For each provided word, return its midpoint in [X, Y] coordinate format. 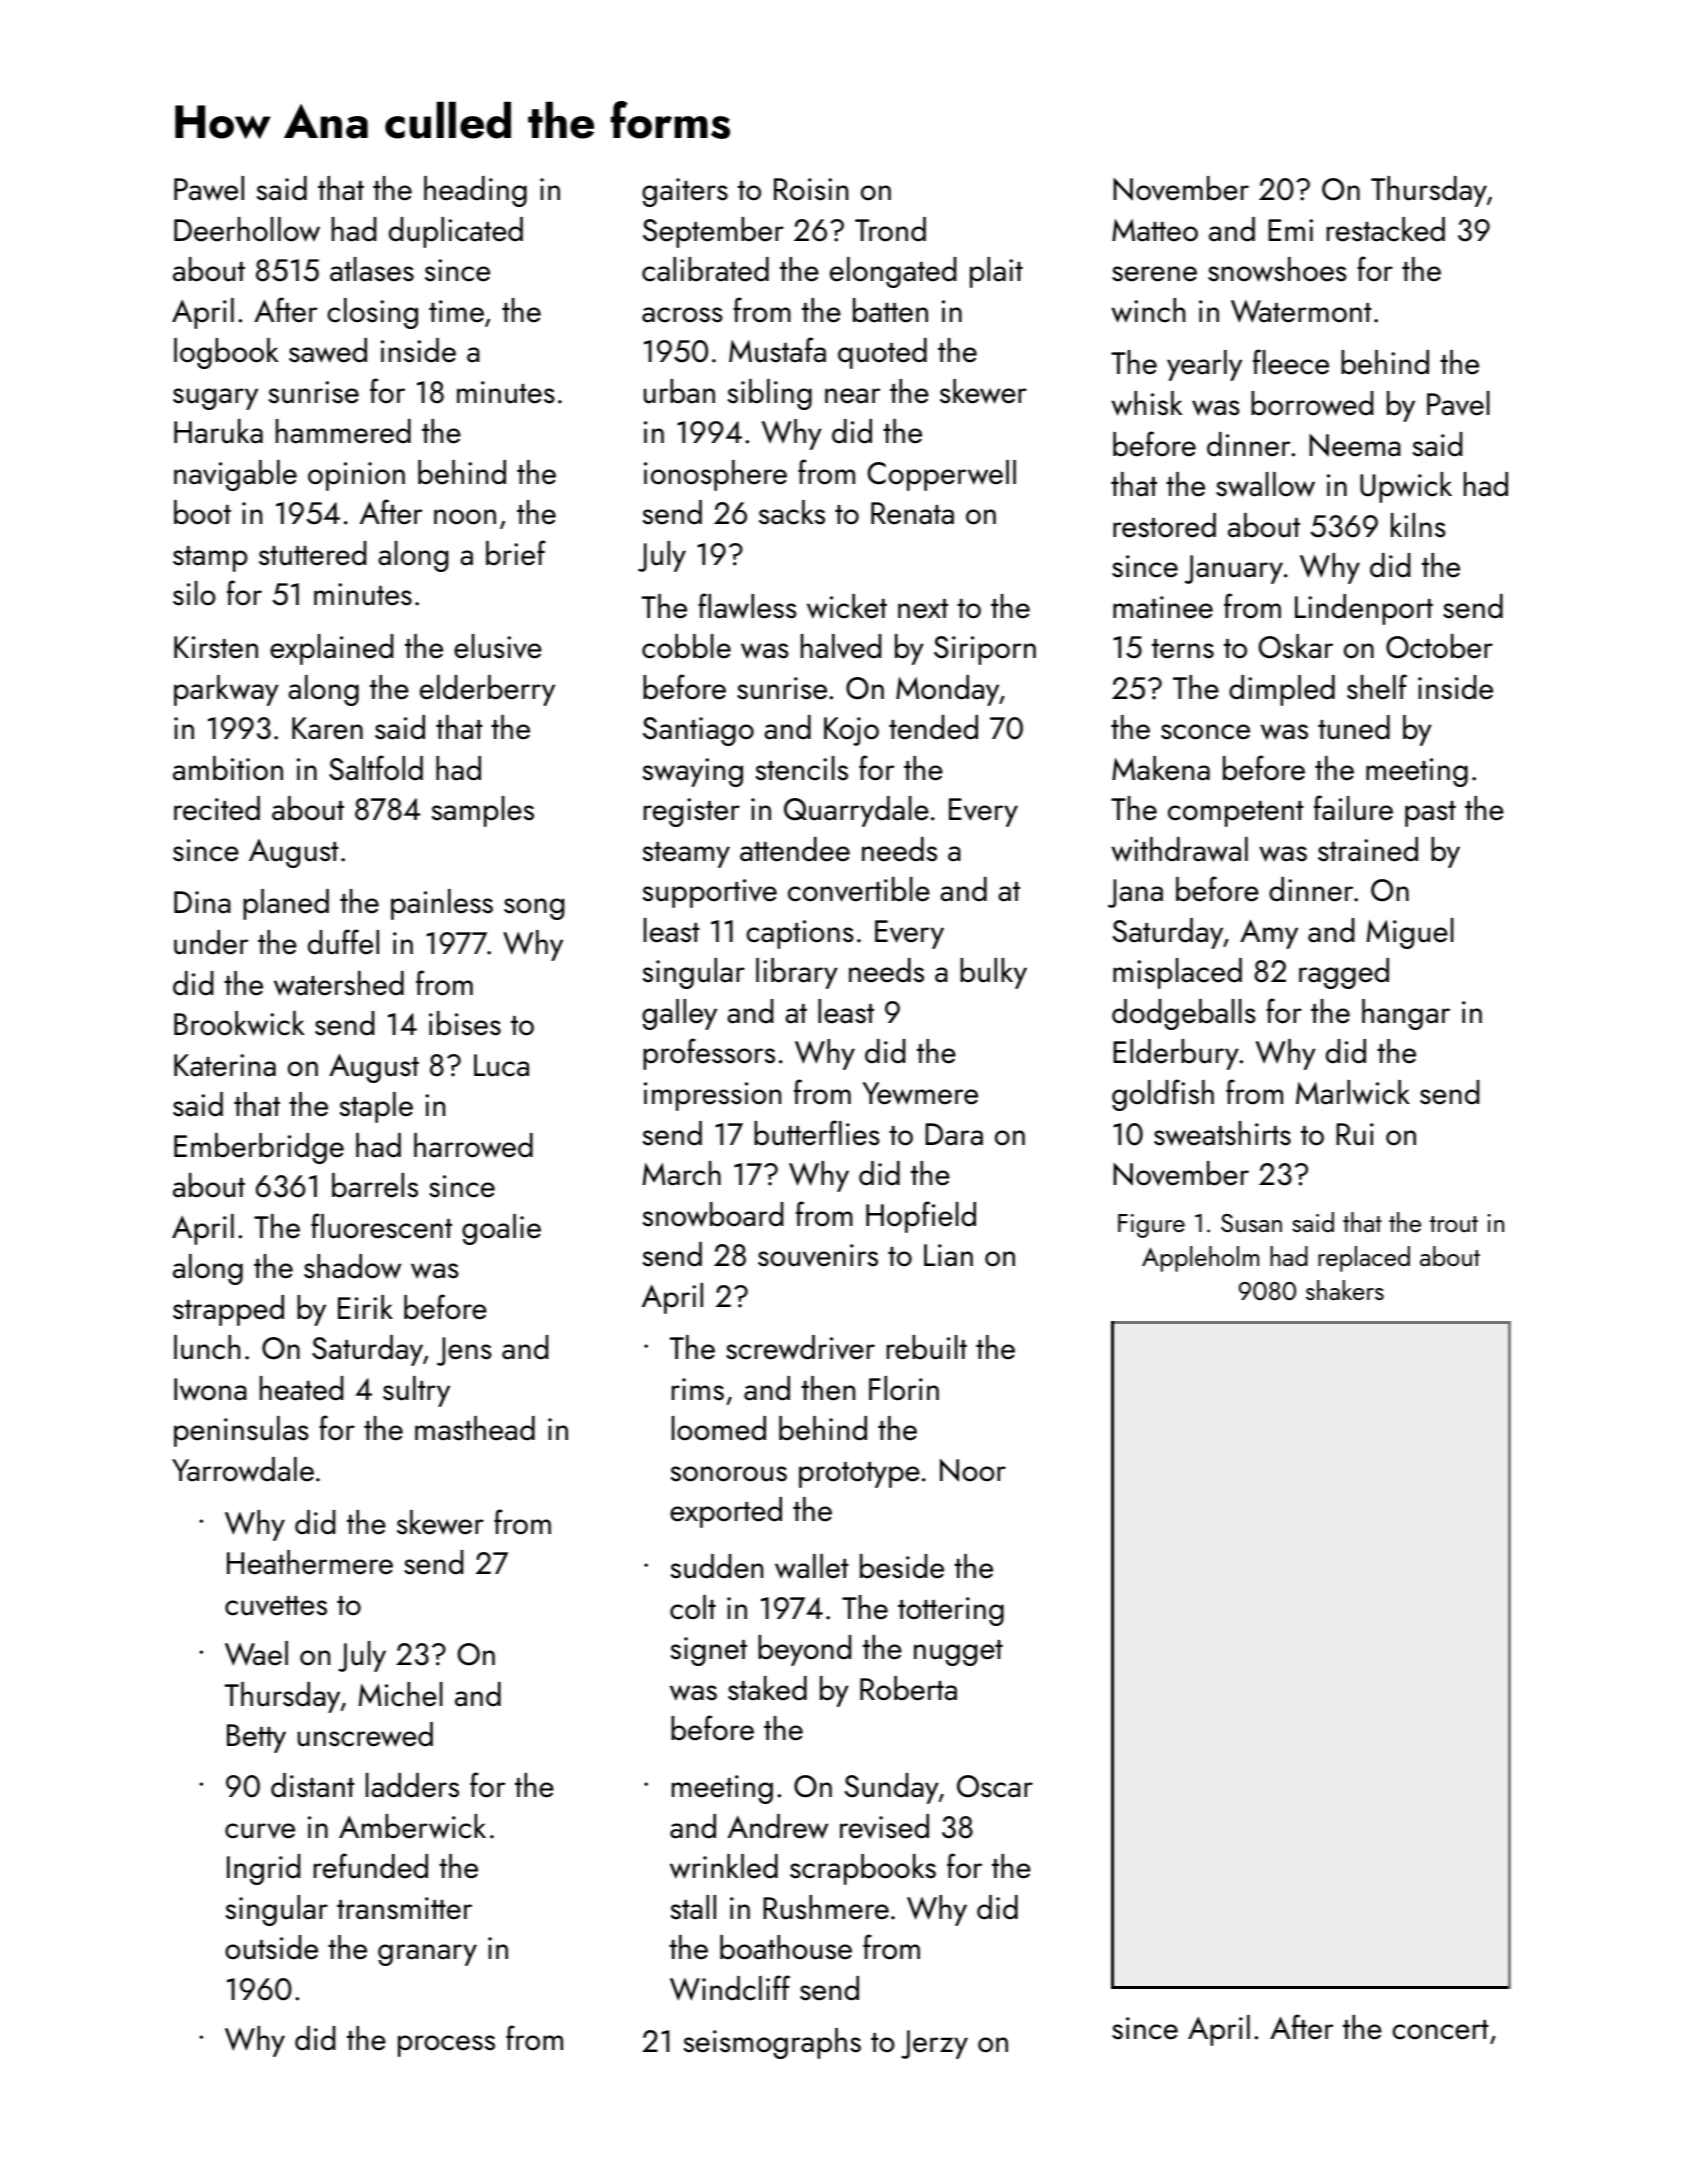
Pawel [209, 188]
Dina [202, 902]
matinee [1163, 607]
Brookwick [239, 1023]
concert [1440, 2030]
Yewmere [920, 1093]
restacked [1386, 229]
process [446, 2046]
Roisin [811, 189]
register [692, 812]
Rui [1355, 1134]
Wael [256, 1653]
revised [884, 1826]
